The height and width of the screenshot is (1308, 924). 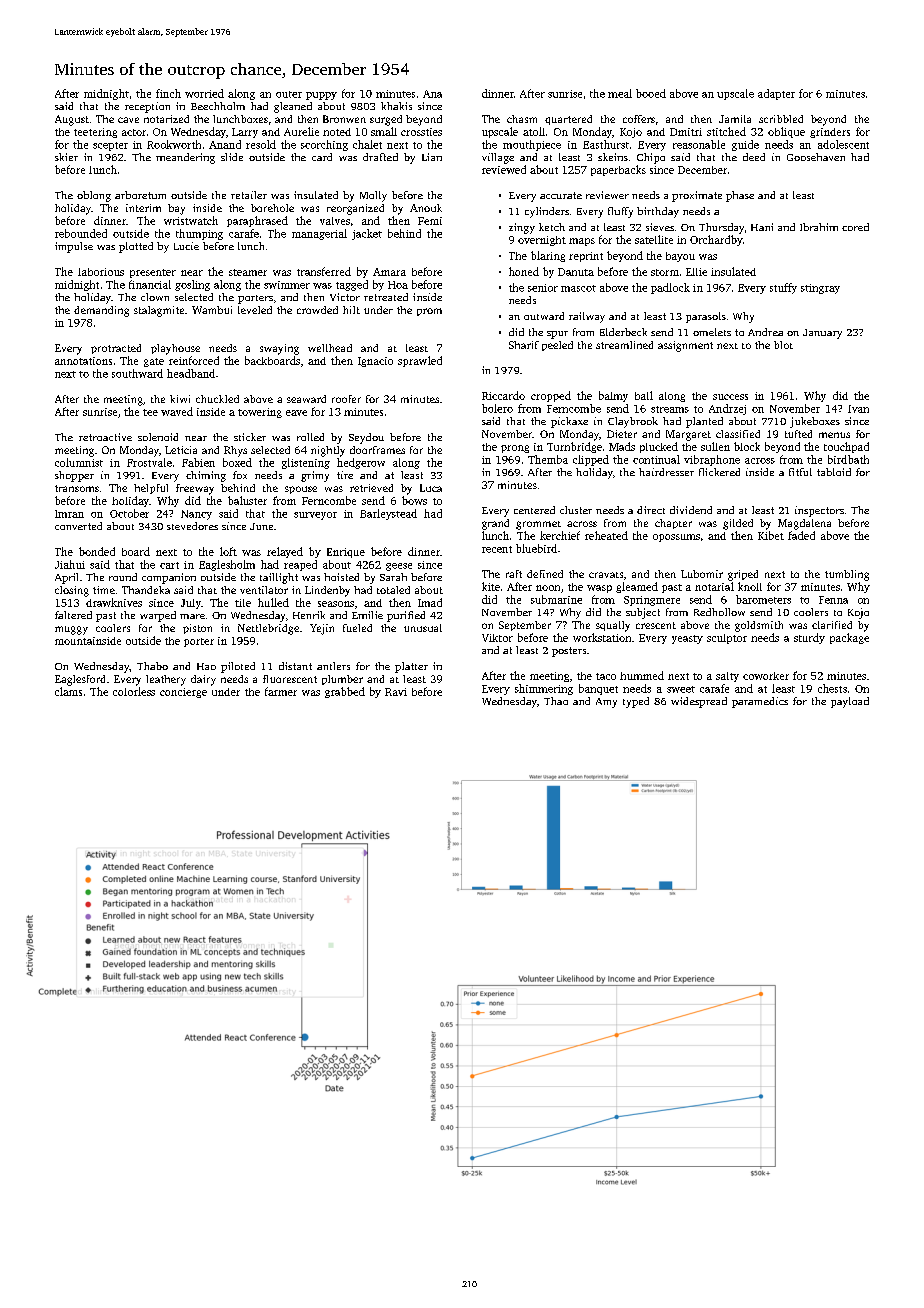 I want to click on ball, so click(x=644, y=395).
